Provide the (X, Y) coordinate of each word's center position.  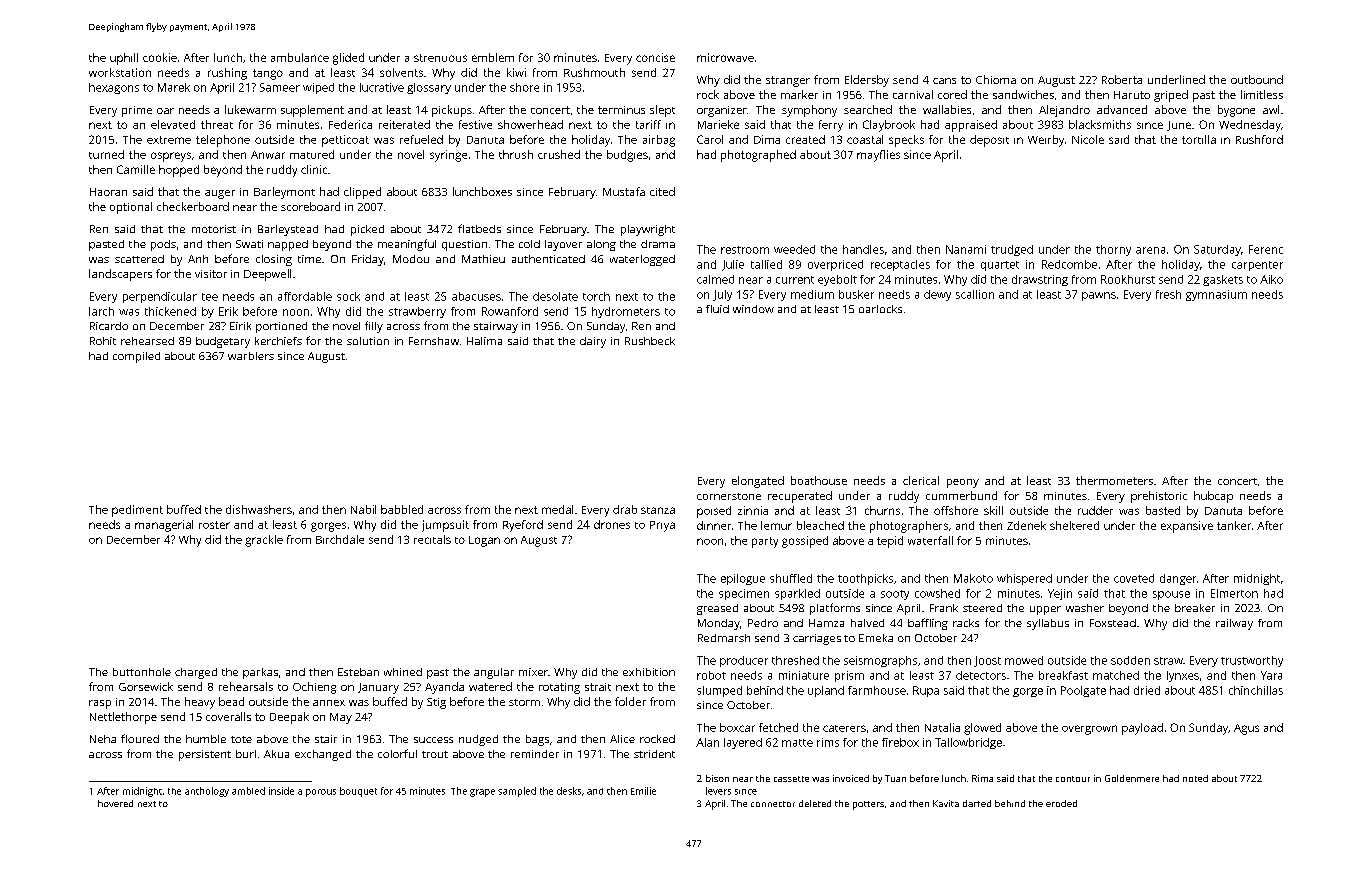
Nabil (363, 509)
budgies (627, 156)
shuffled (791, 578)
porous (321, 793)
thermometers (1114, 480)
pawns (1099, 296)
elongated (758, 482)
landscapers (120, 275)
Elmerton (1234, 593)
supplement (312, 111)
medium (812, 294)
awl (1271, 109)
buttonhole (142, 672)
